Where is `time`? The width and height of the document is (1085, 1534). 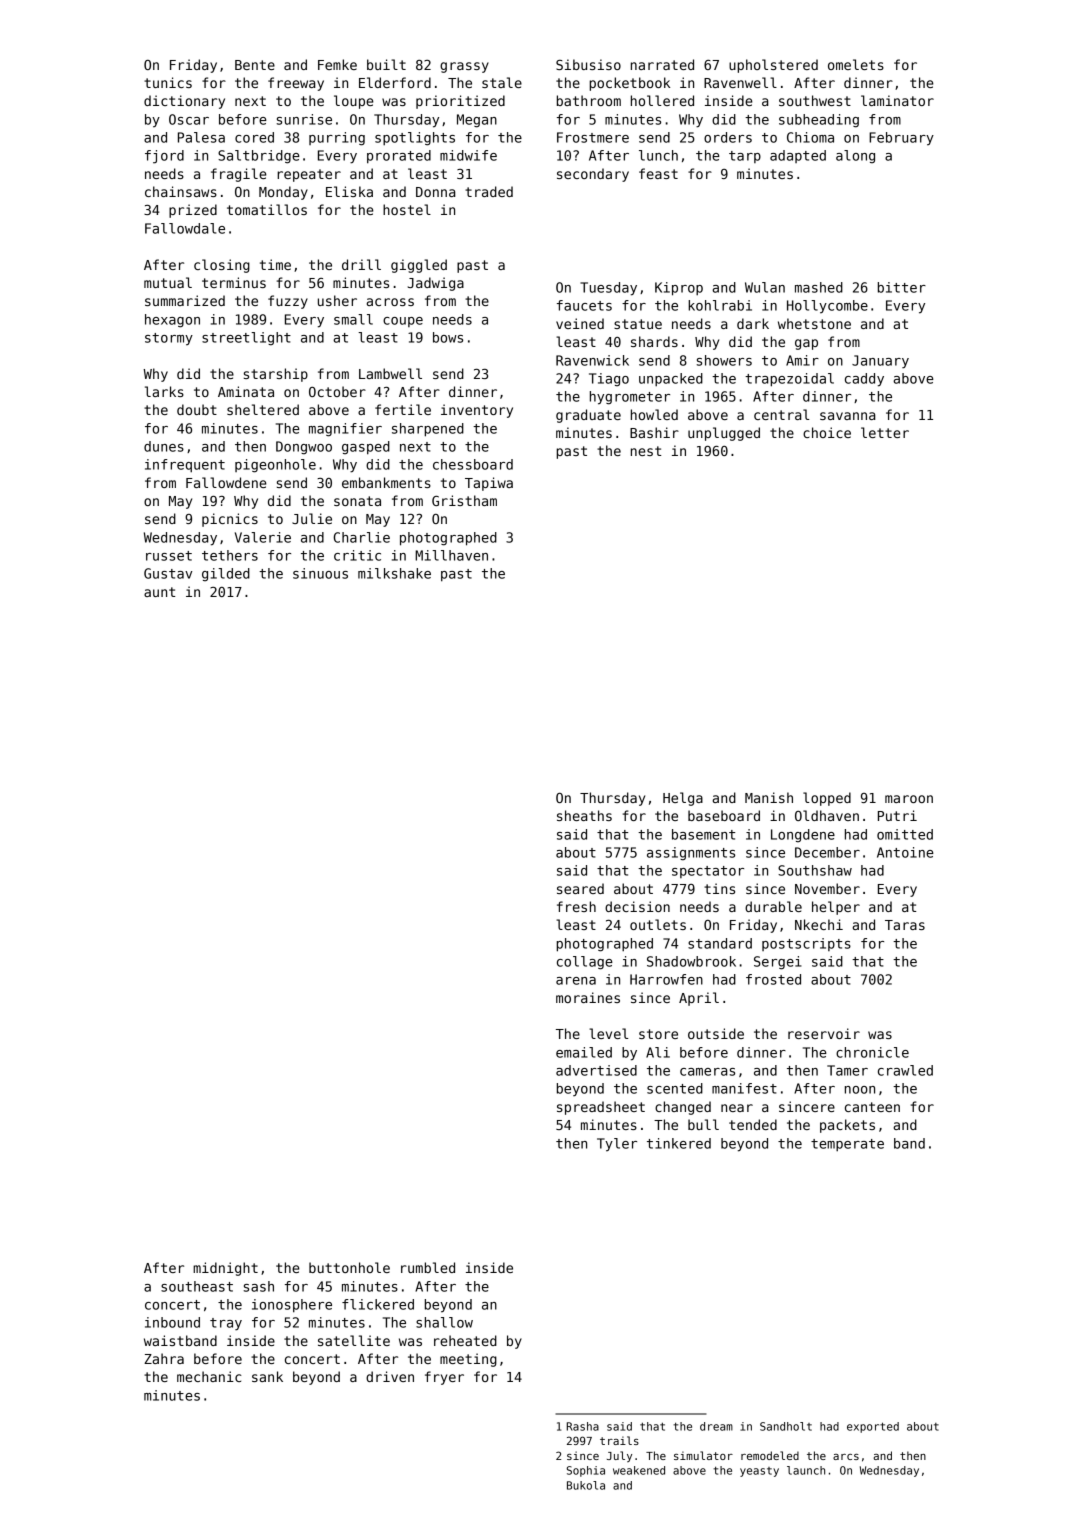
time is located at coordinates (275, 264).
